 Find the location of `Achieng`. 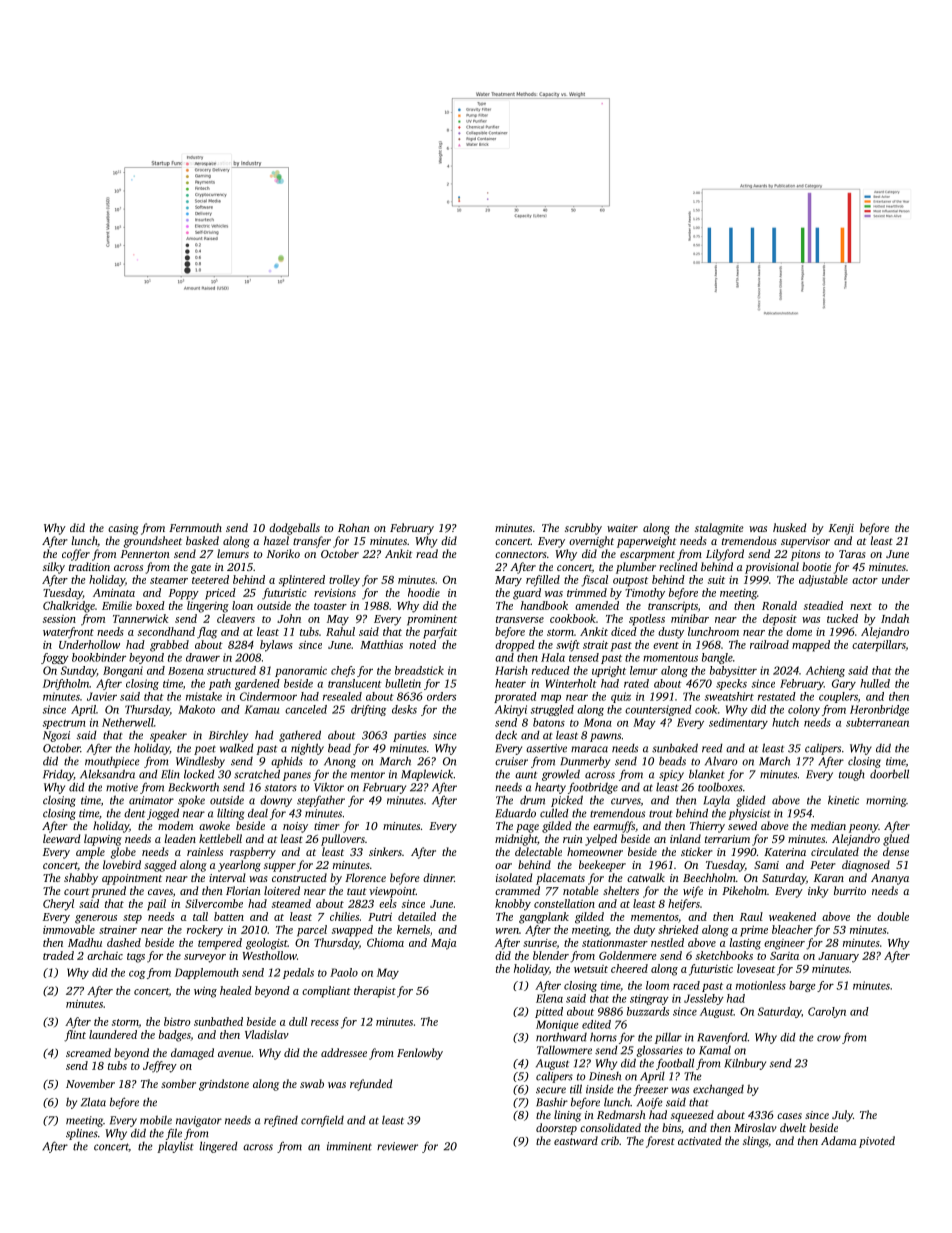

Achieng is located at coordinates (825, 671).
